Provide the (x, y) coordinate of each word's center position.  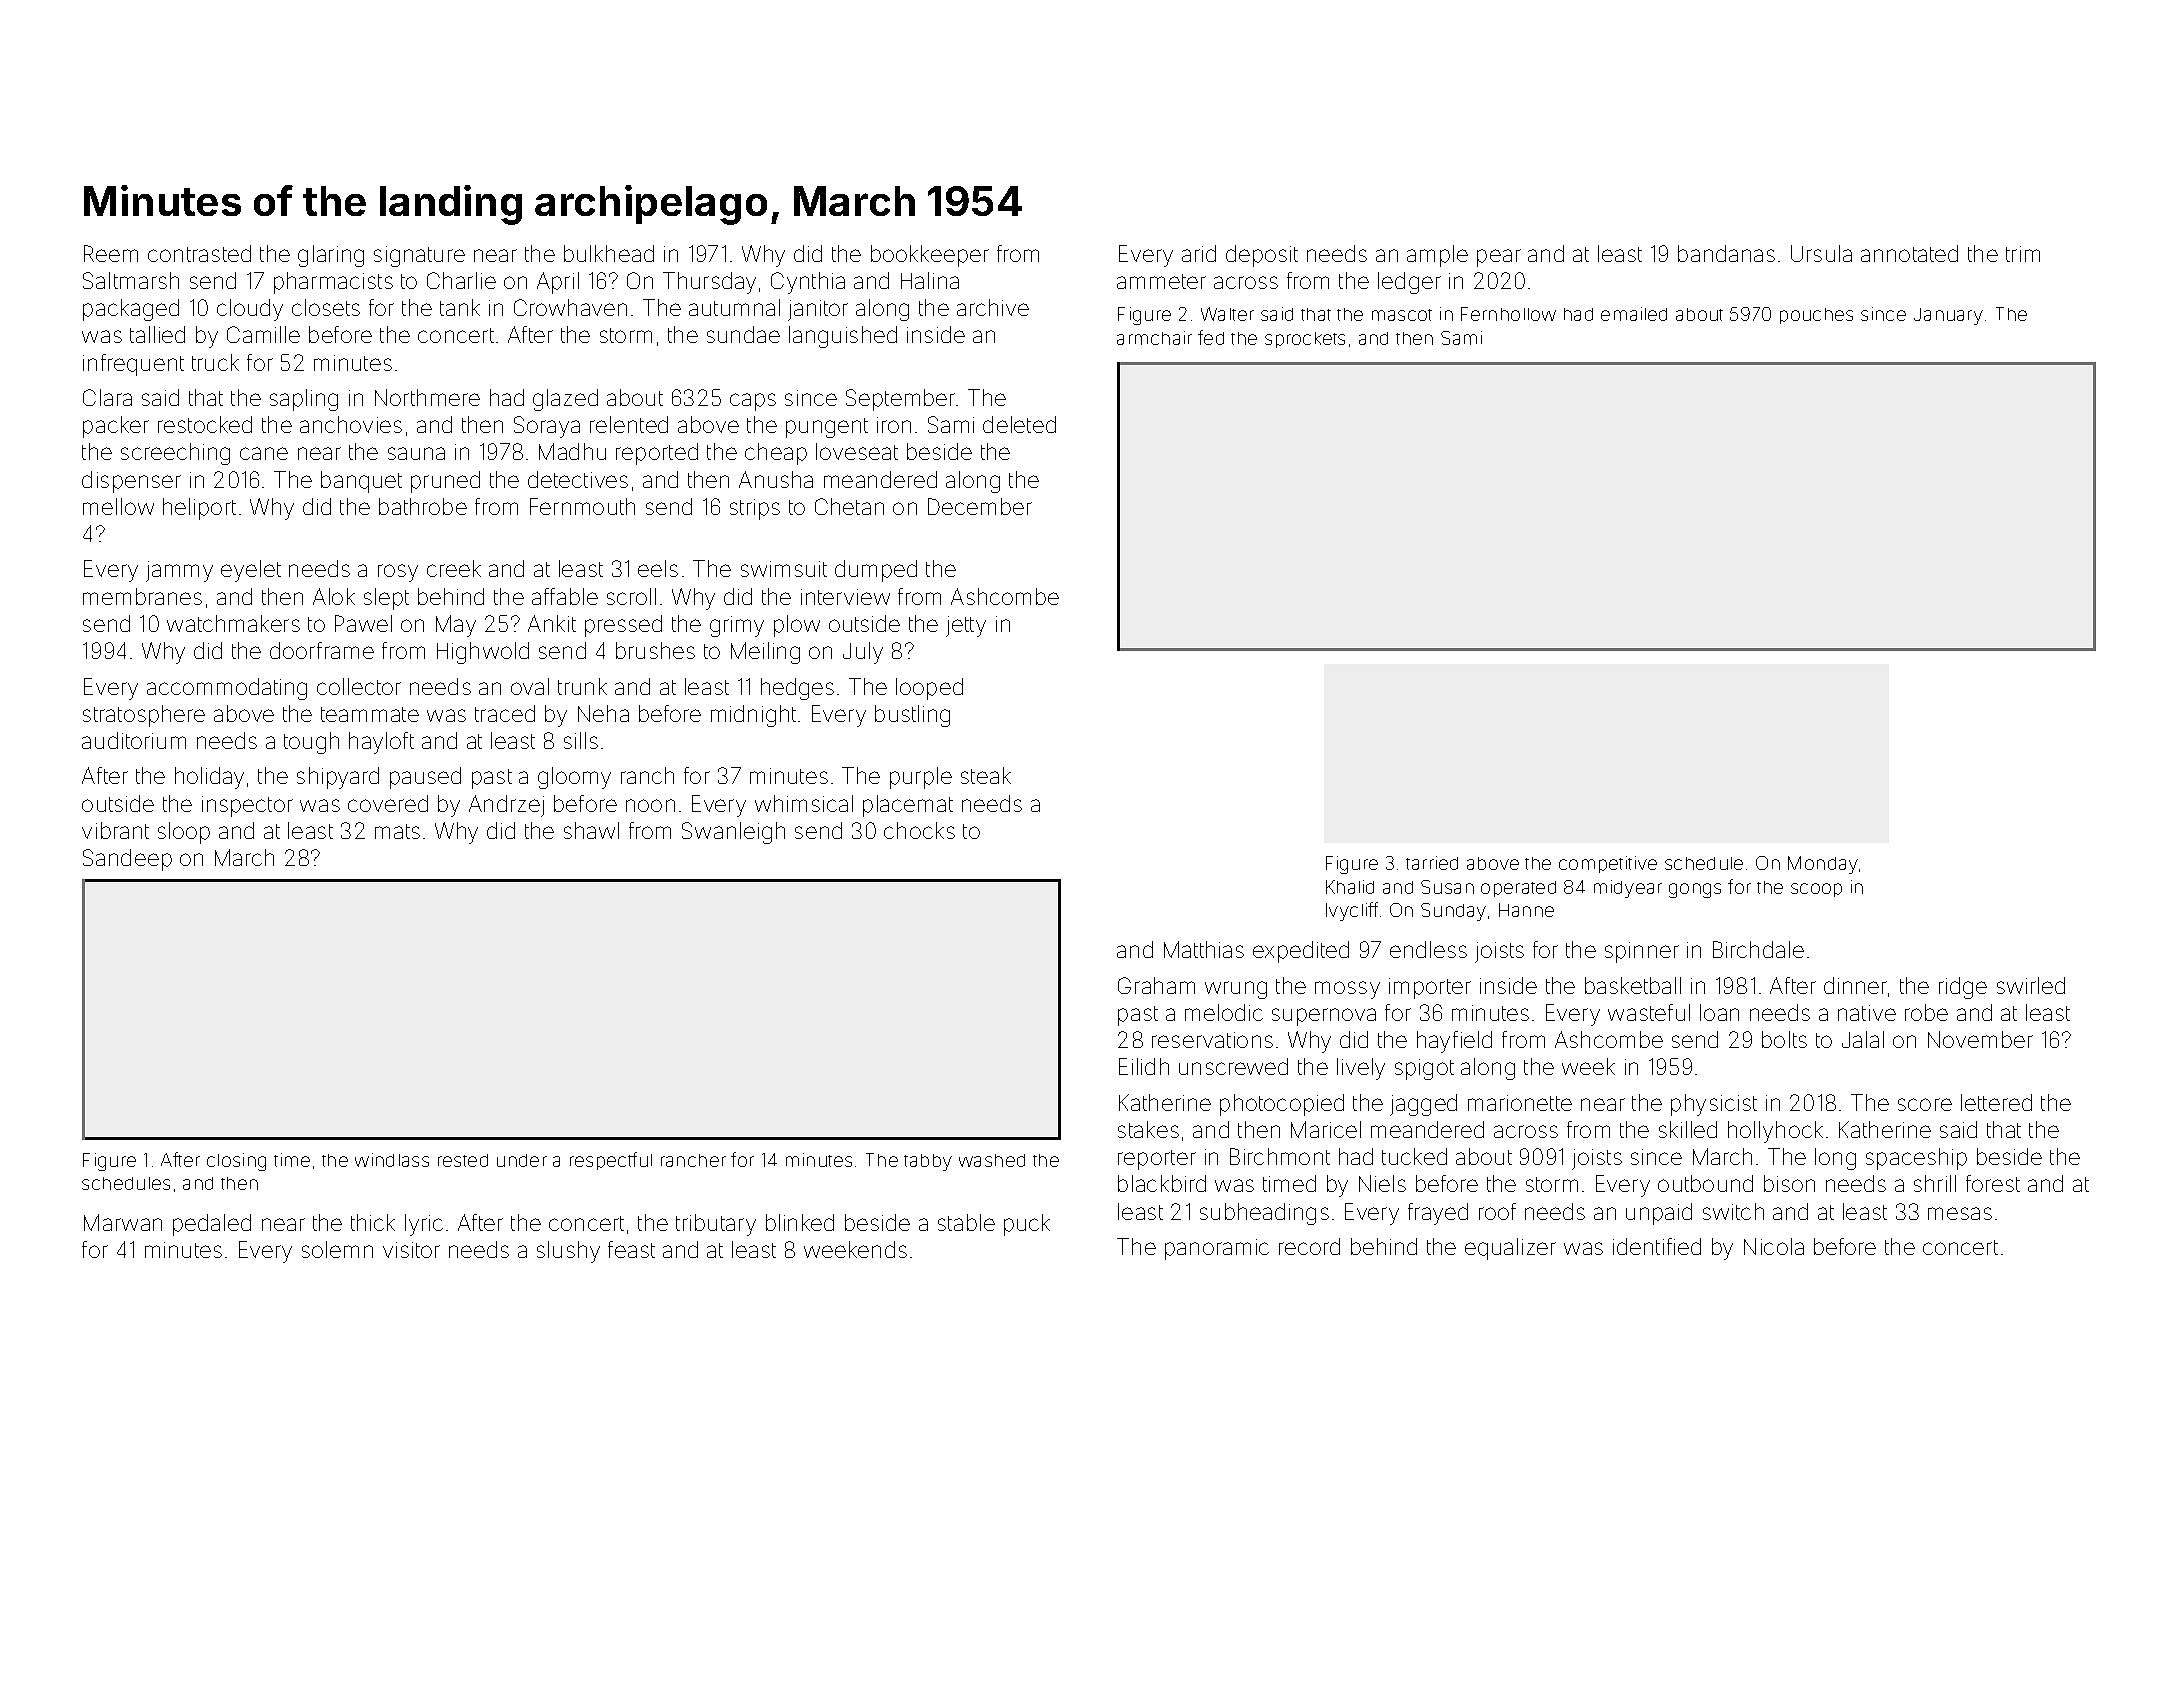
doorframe (322, 650)
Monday (1823, 865)
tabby (928, 1162)
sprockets (1305, 340)
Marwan (123, 1222)
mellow (118, 506)
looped (929, 689)
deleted (1019, 424)
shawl (591, 830)
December (980, 506)
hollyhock (1775, 1132)
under (522, 1160)
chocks (919, 830)
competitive (1608, 864)
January (1948, 316)
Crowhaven (570, 307)
